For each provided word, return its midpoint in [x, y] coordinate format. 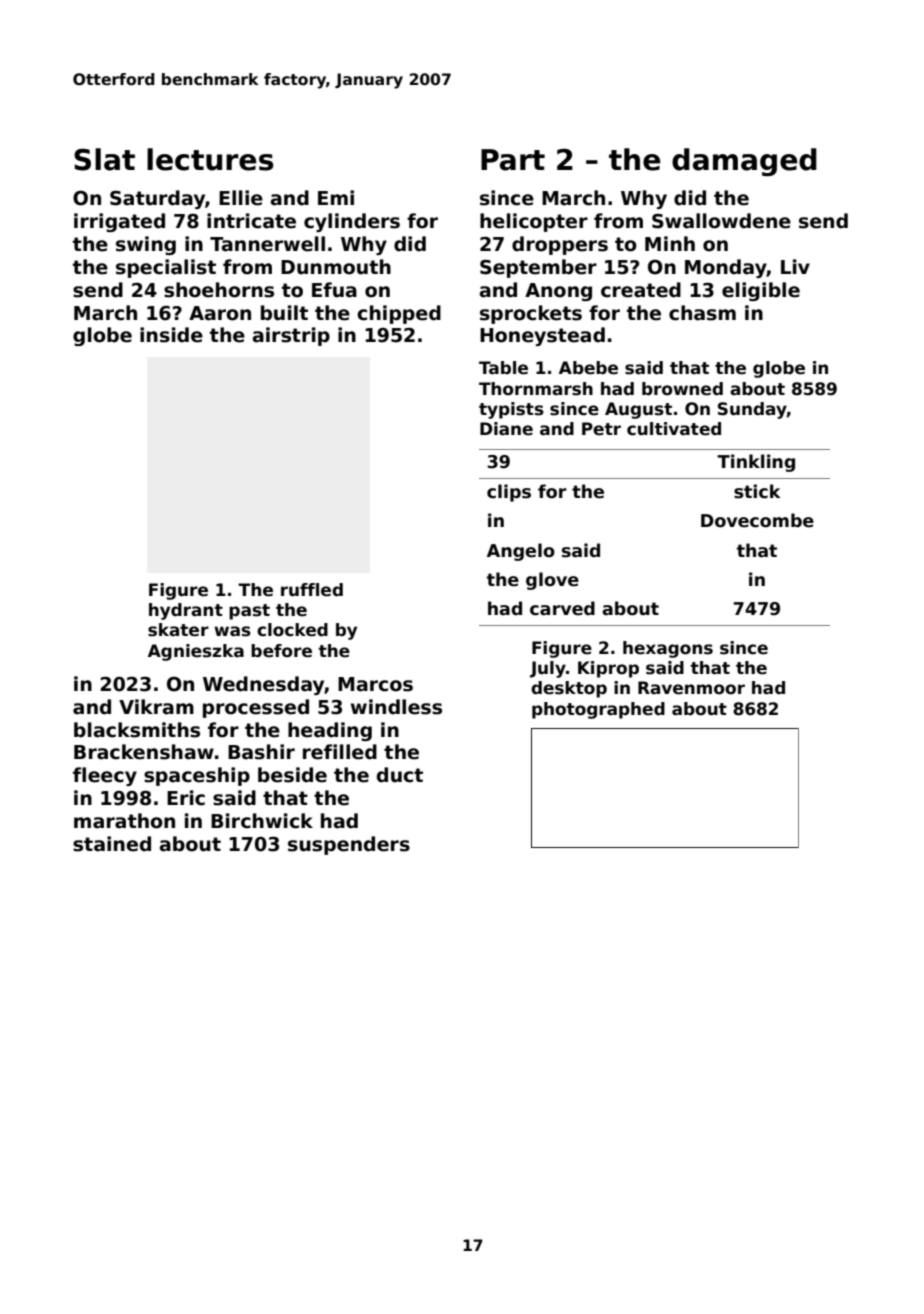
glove [552, 581]
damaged [744, 162]
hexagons [668, 649]
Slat [104, 159]
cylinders [352, 222]
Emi [336, 197]
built [284, 313]
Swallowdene [721, 221]
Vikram [156, 707]
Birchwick [262, 821]
